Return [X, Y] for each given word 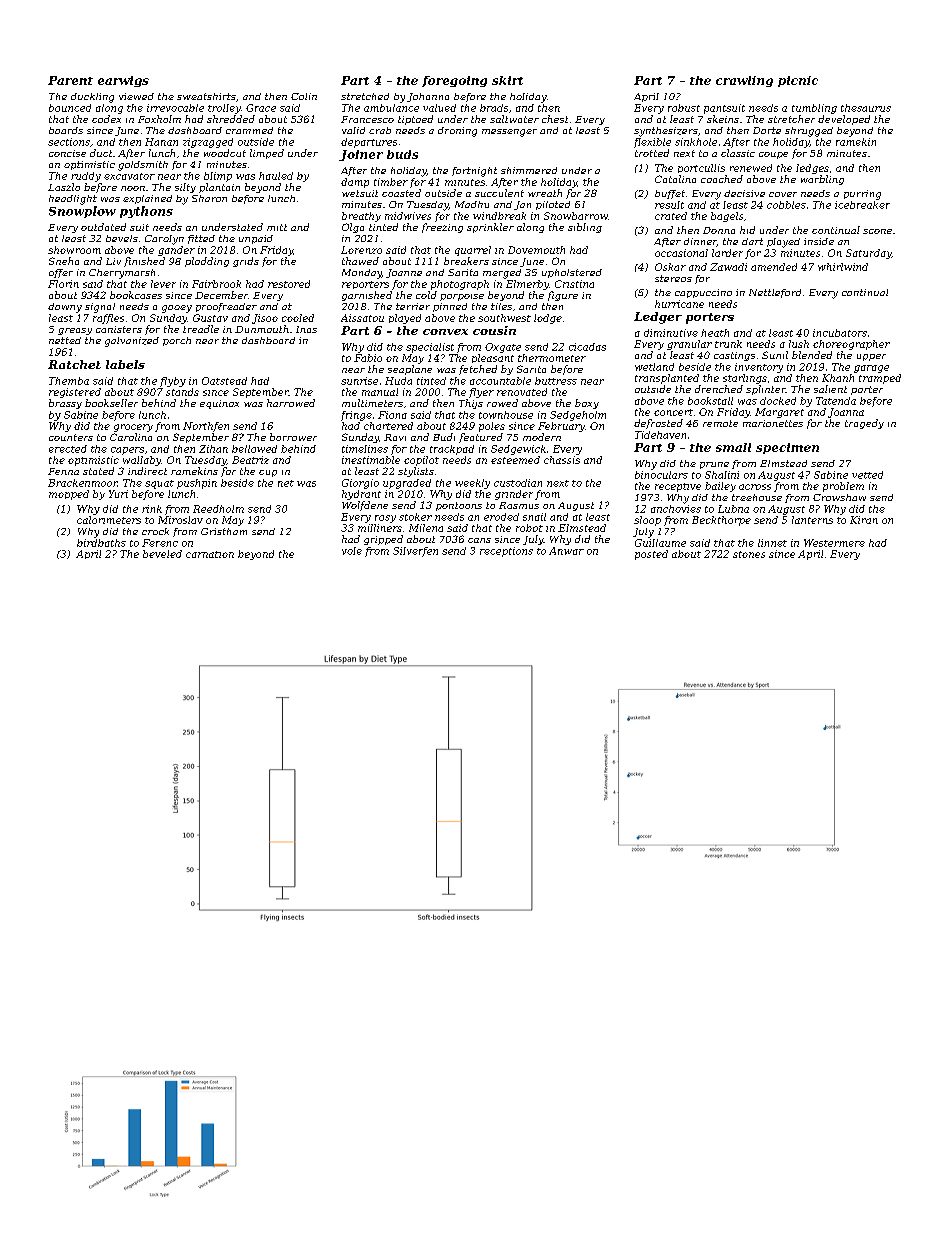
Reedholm [218, 509]
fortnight [474, 172]
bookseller [111, 403]
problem [843, 487]
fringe [356, 416]
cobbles [786, 205]
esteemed [515, 460]
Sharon [209, 198]
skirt [507, 80]
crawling [744, 81]
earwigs [123, 81]
